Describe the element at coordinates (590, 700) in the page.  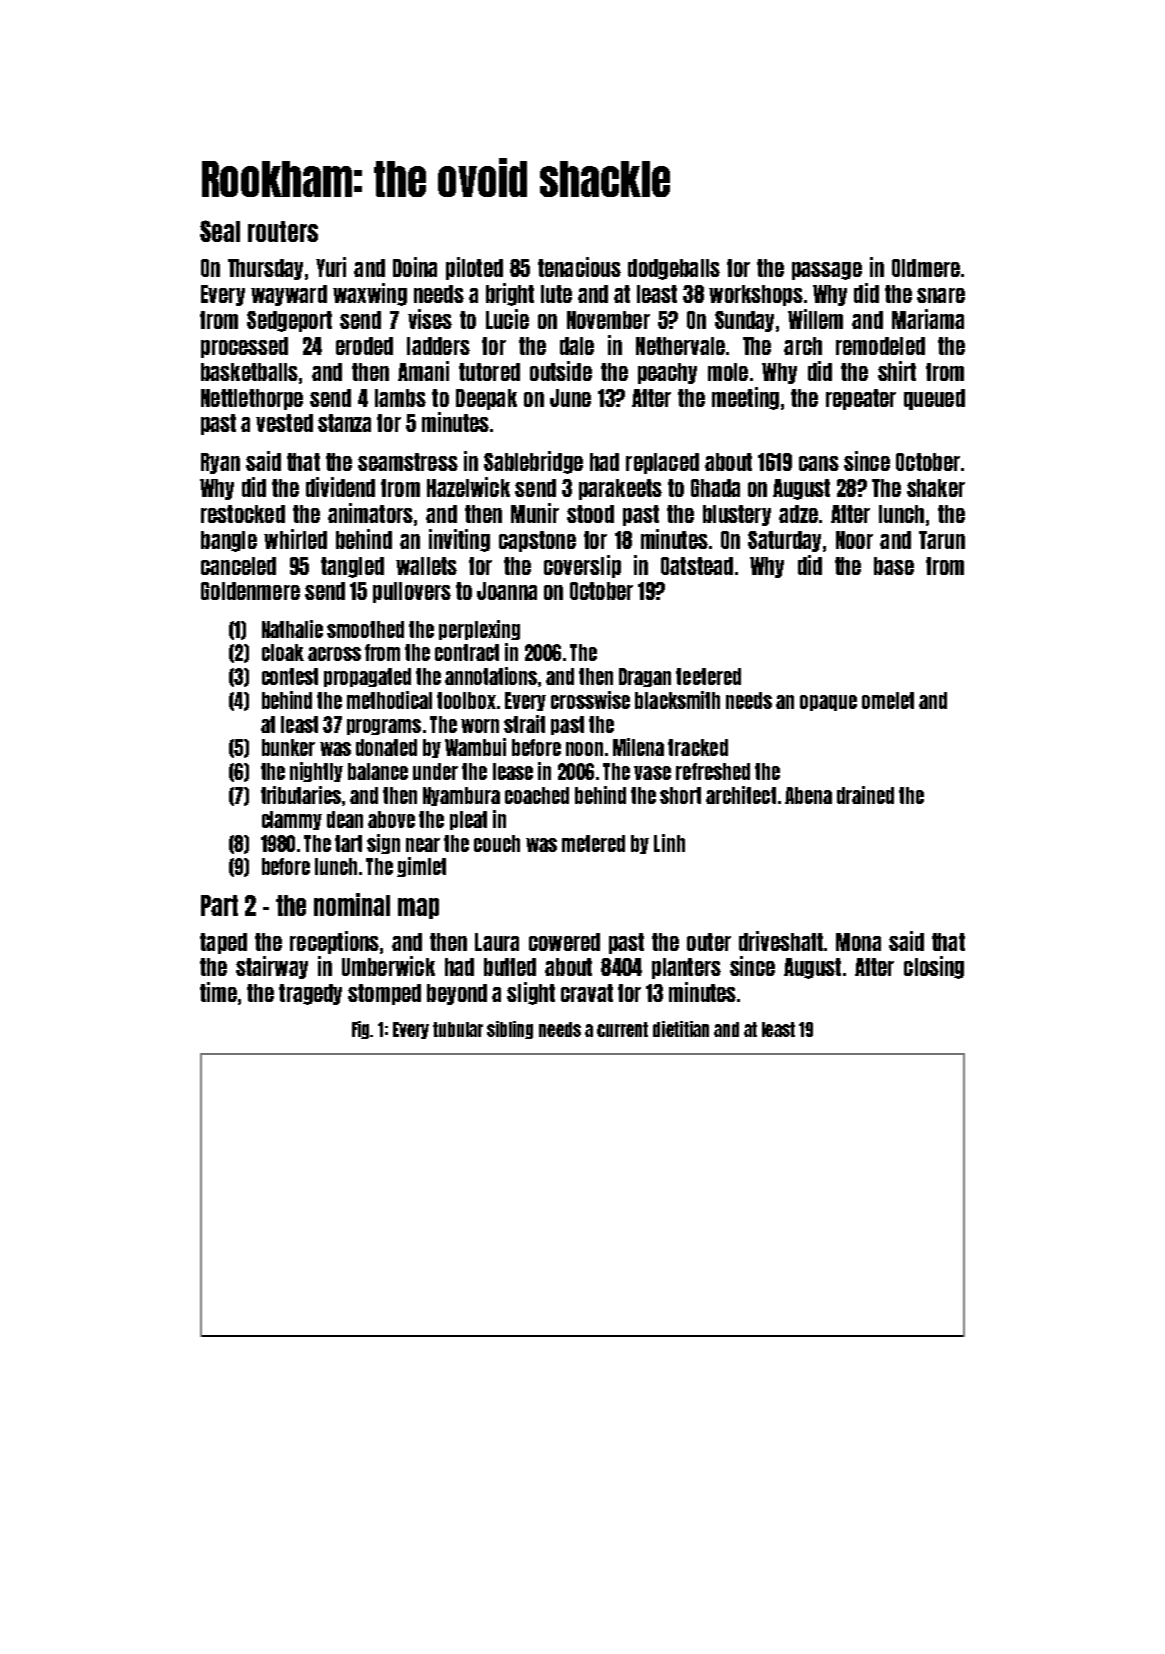
I see `crosswise` at that location.
